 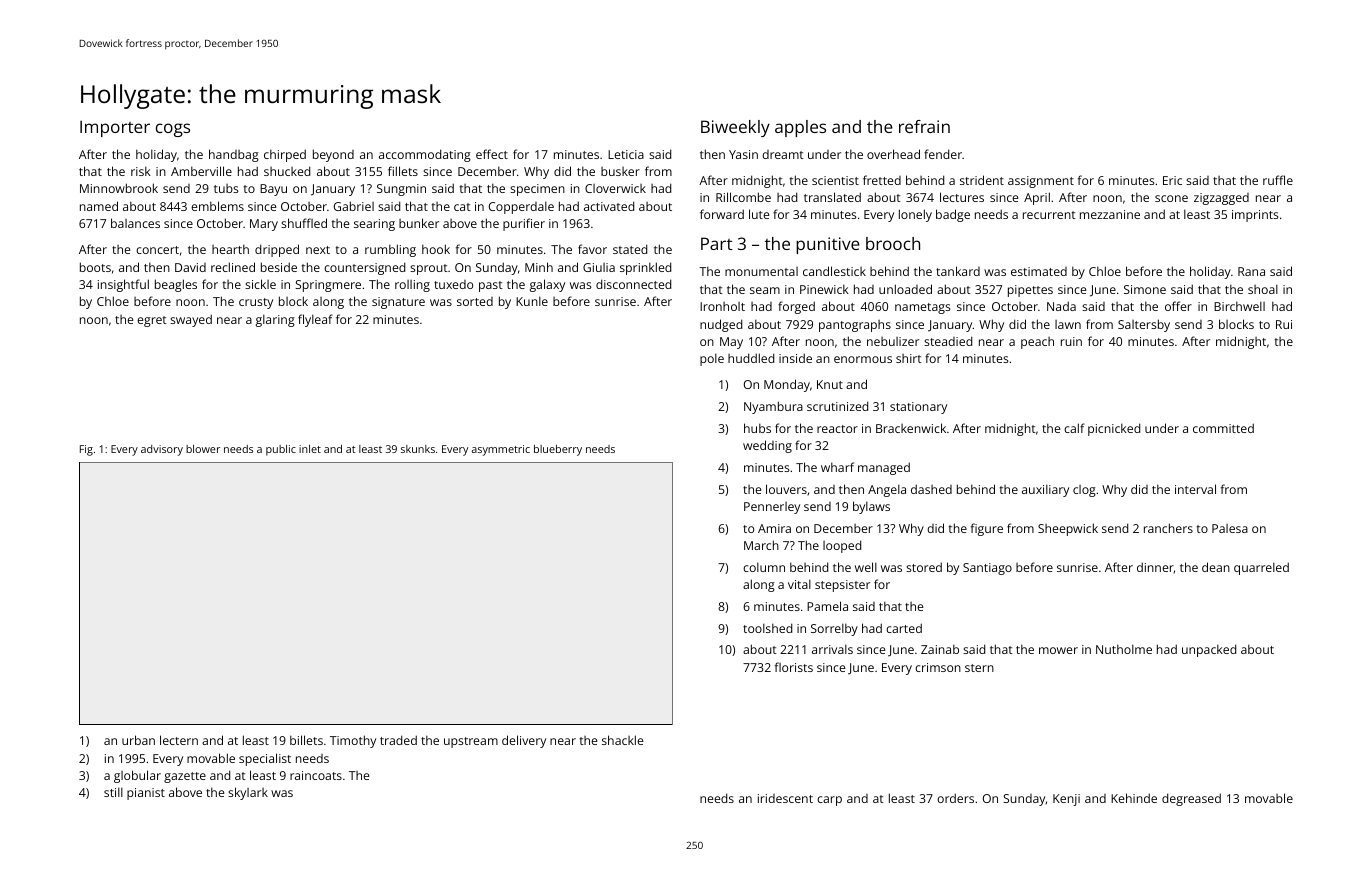 What do you see at coordinates (800, 128) in the screenshot?
I see `apples` at bounding box center [800, 128].
